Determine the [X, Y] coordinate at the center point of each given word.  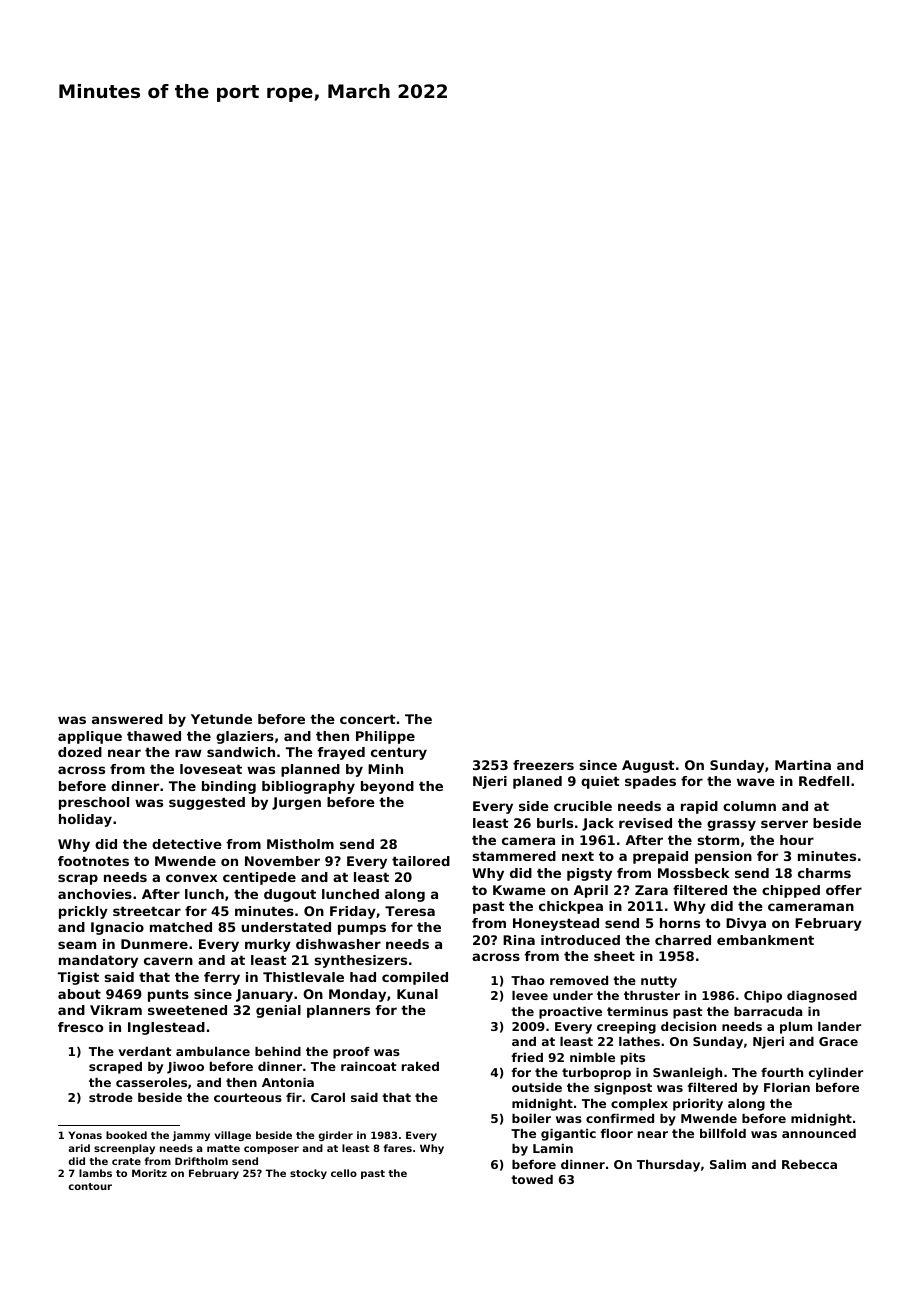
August [648, 766]
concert [368, 719]
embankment [765, 940]
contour [90, 1186]
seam [77, 945]
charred [683, 940]
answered [127, 719]
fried [527, 1057]
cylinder [836, 1074]
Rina [519, 940]
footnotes [93, 861]
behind [278, 1051]
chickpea [571, 907]
